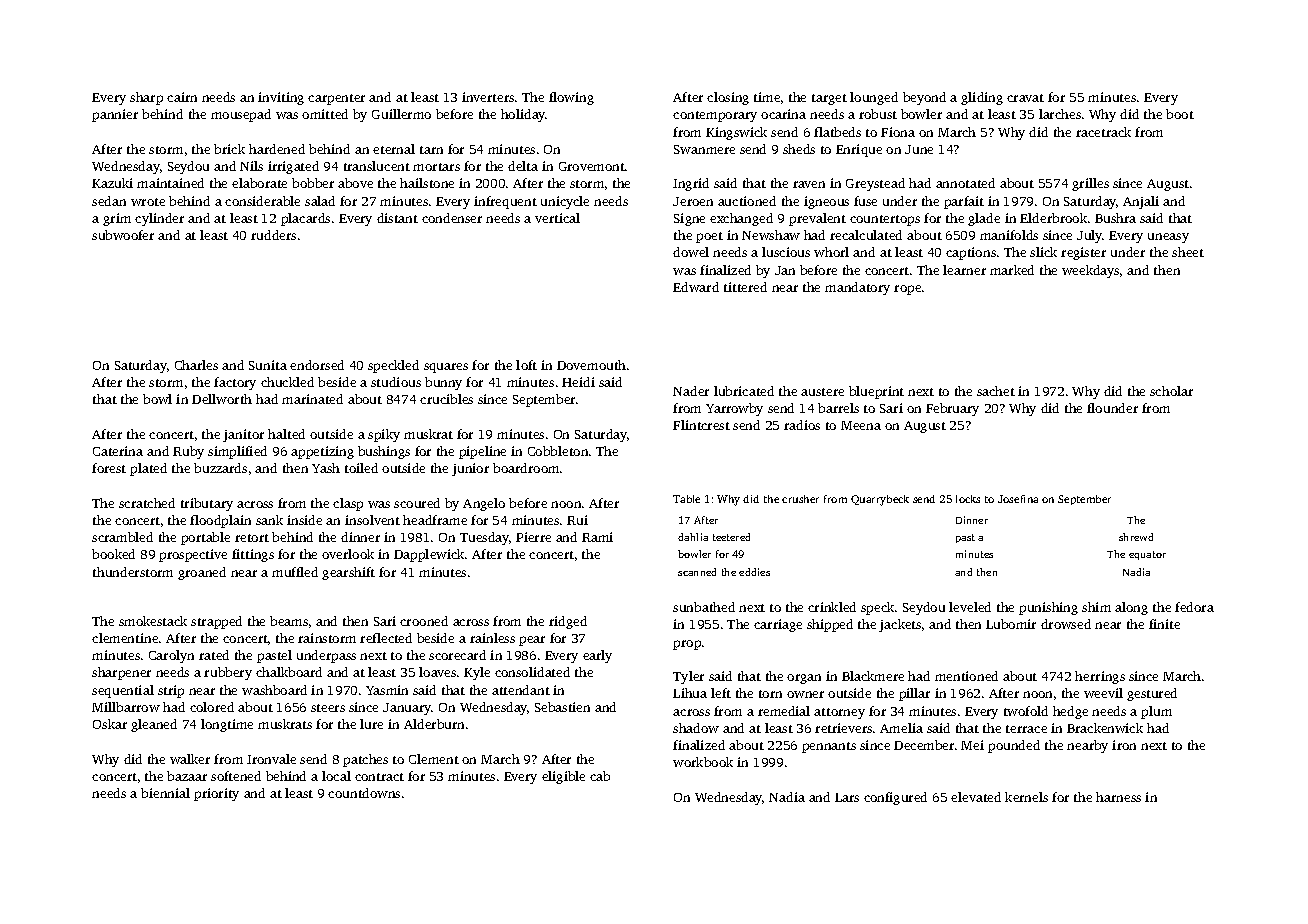 The width and height of the page is (1308, 924). What do you see at coordinates (336, 776) in the page?
I see `local` at bounding box center [336, 776].
